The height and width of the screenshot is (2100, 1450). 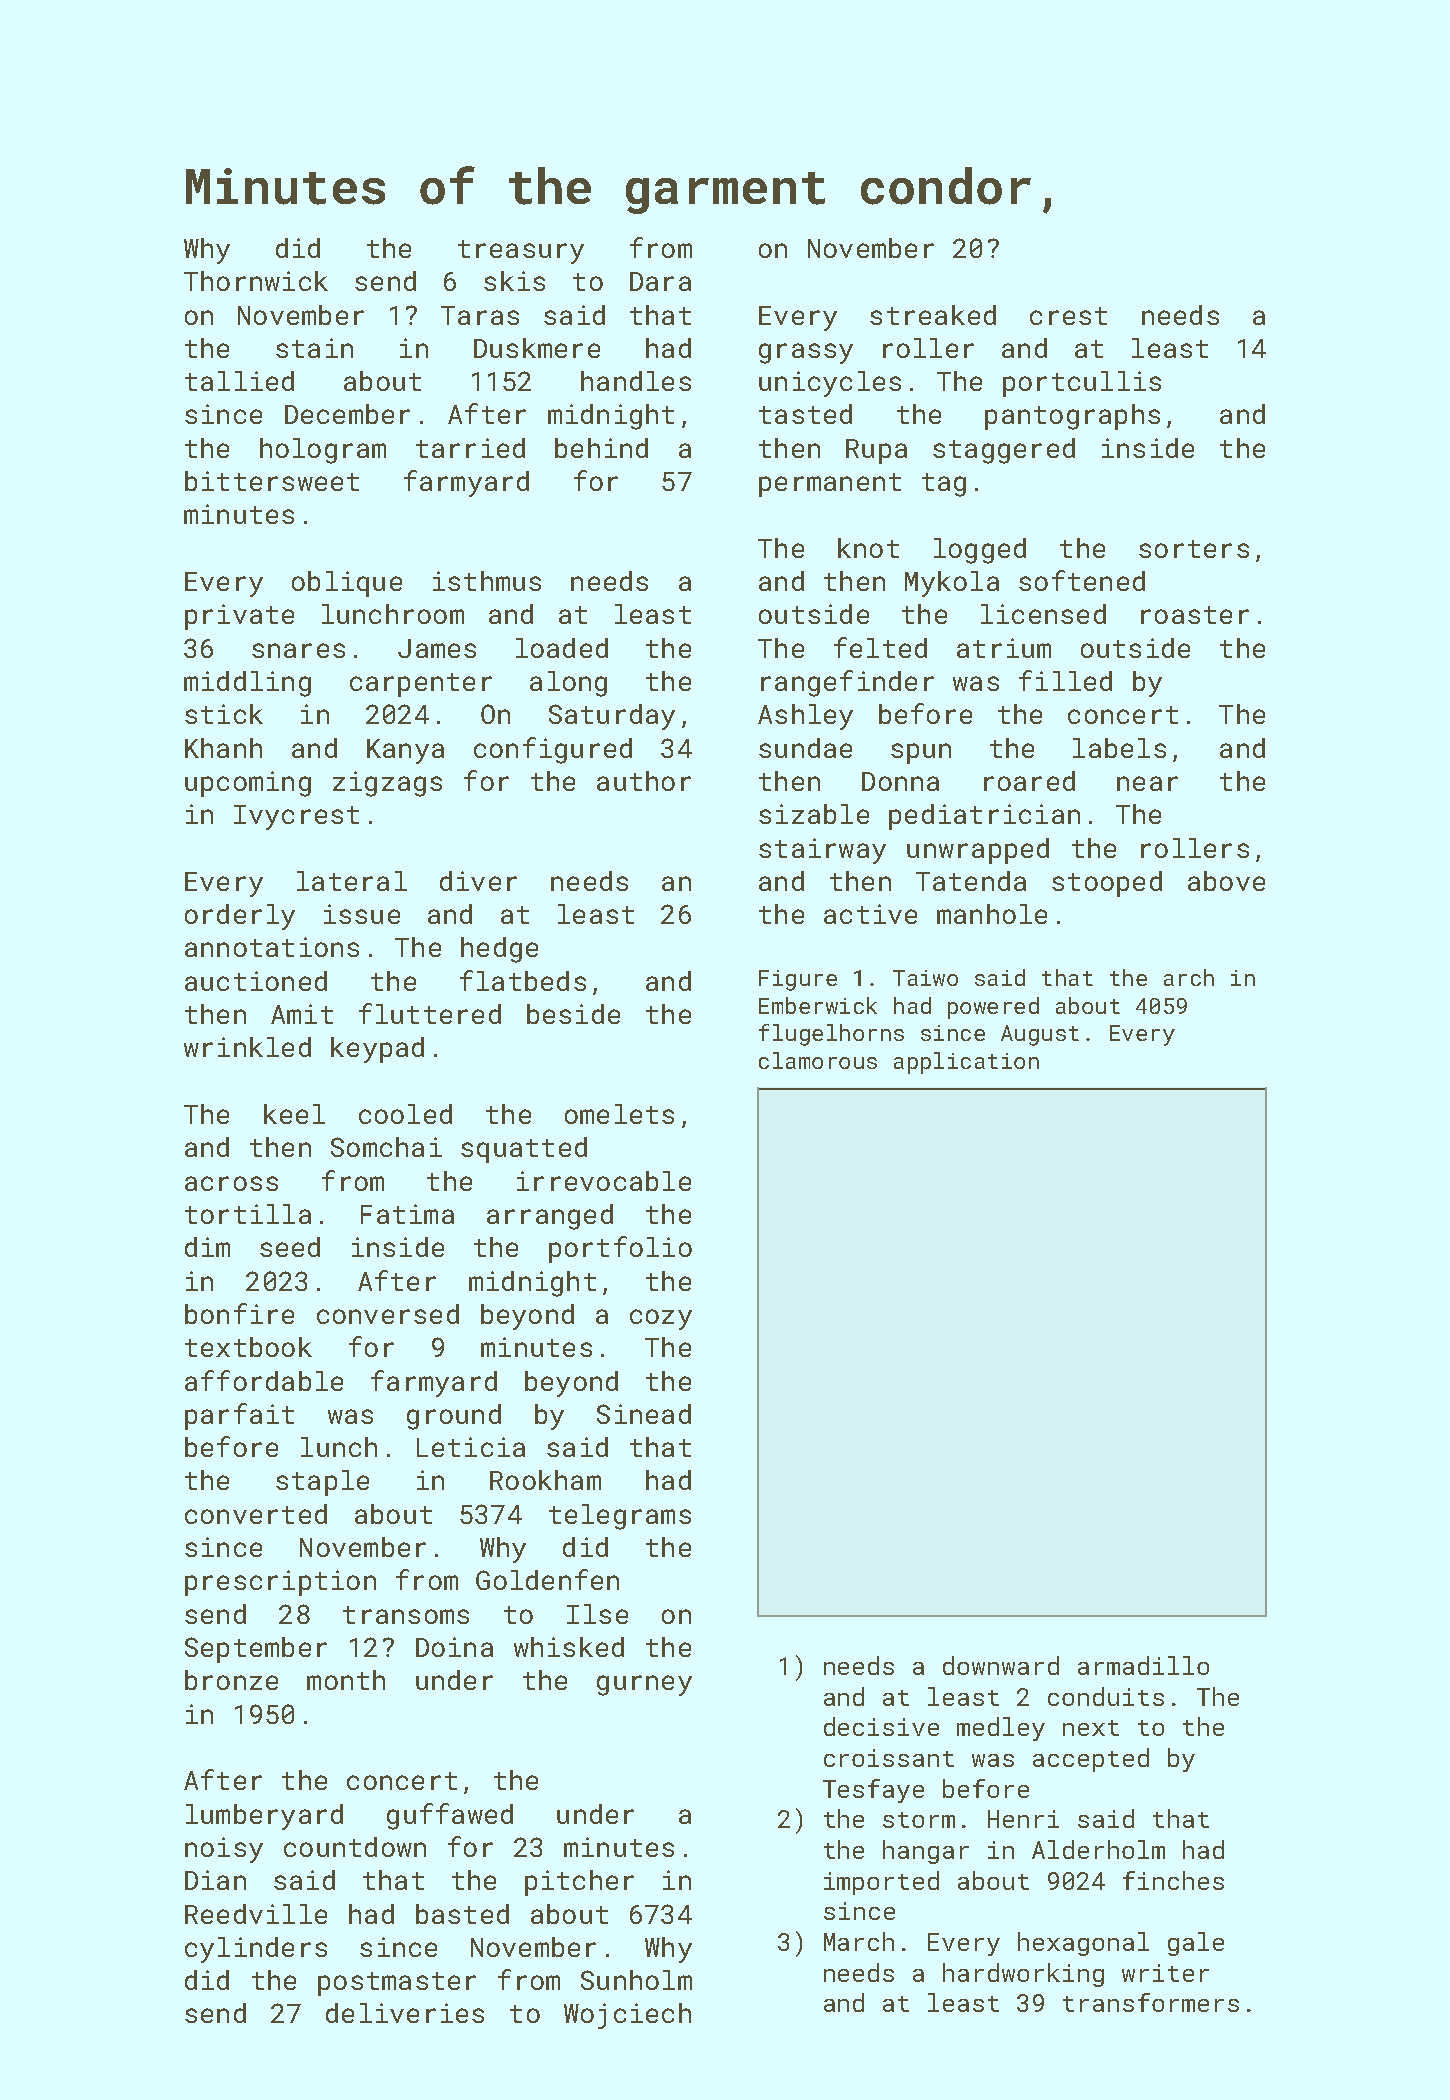 I want to click on Doina, so click(x=454, y=1647).
